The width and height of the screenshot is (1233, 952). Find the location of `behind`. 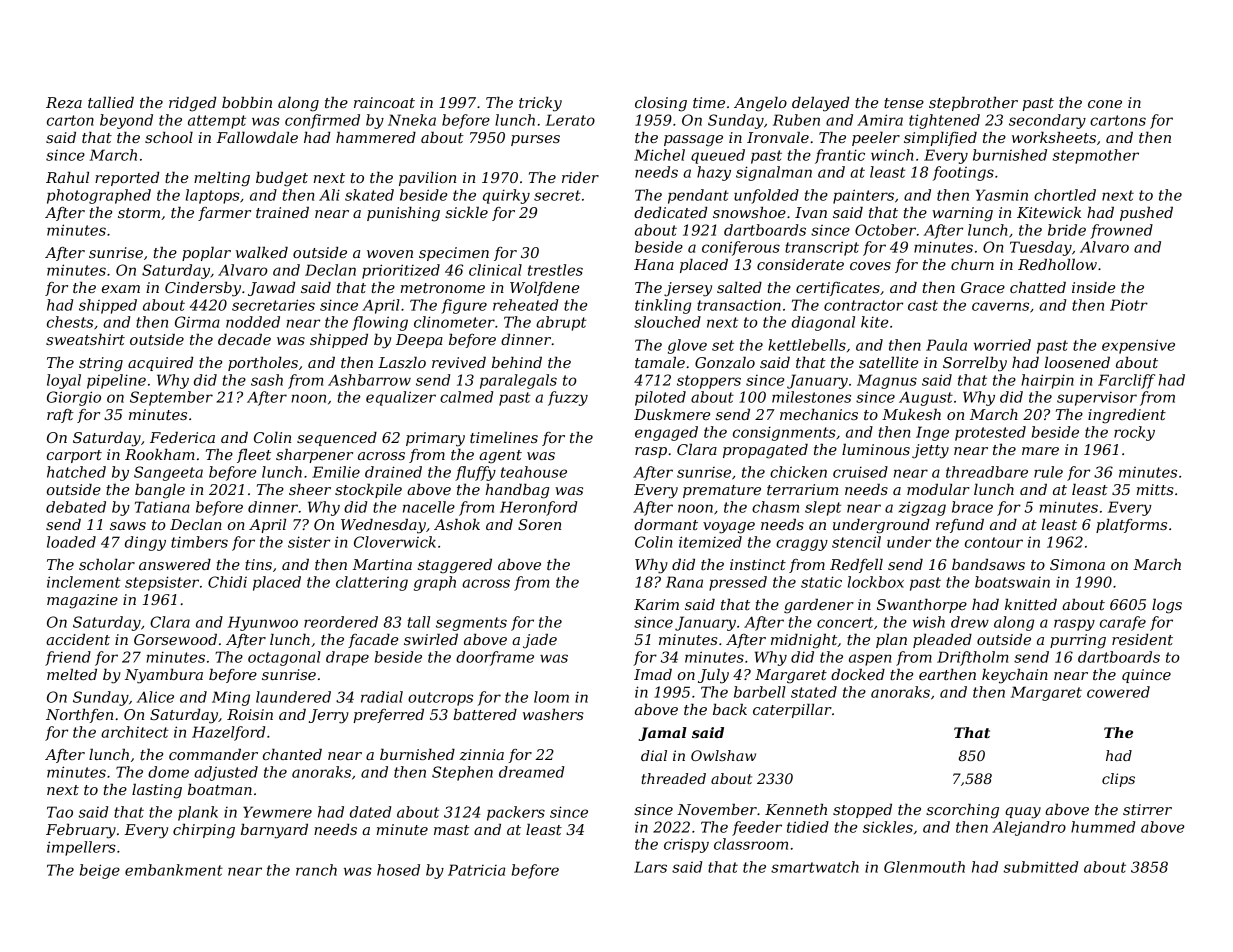

behind is located at coordinates (517, 362).
